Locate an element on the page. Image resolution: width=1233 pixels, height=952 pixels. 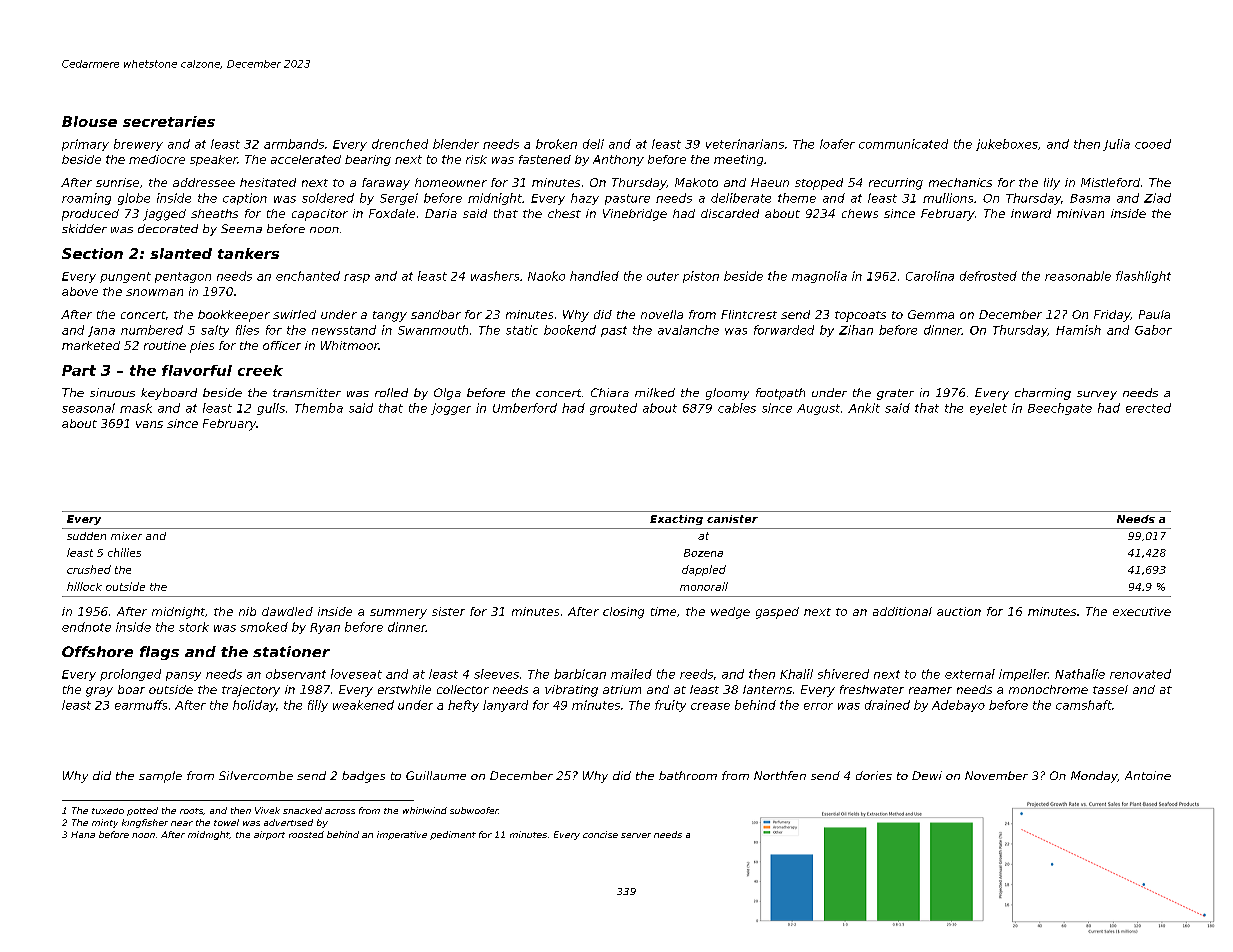
hillock is located at coordinates (84, 586).
